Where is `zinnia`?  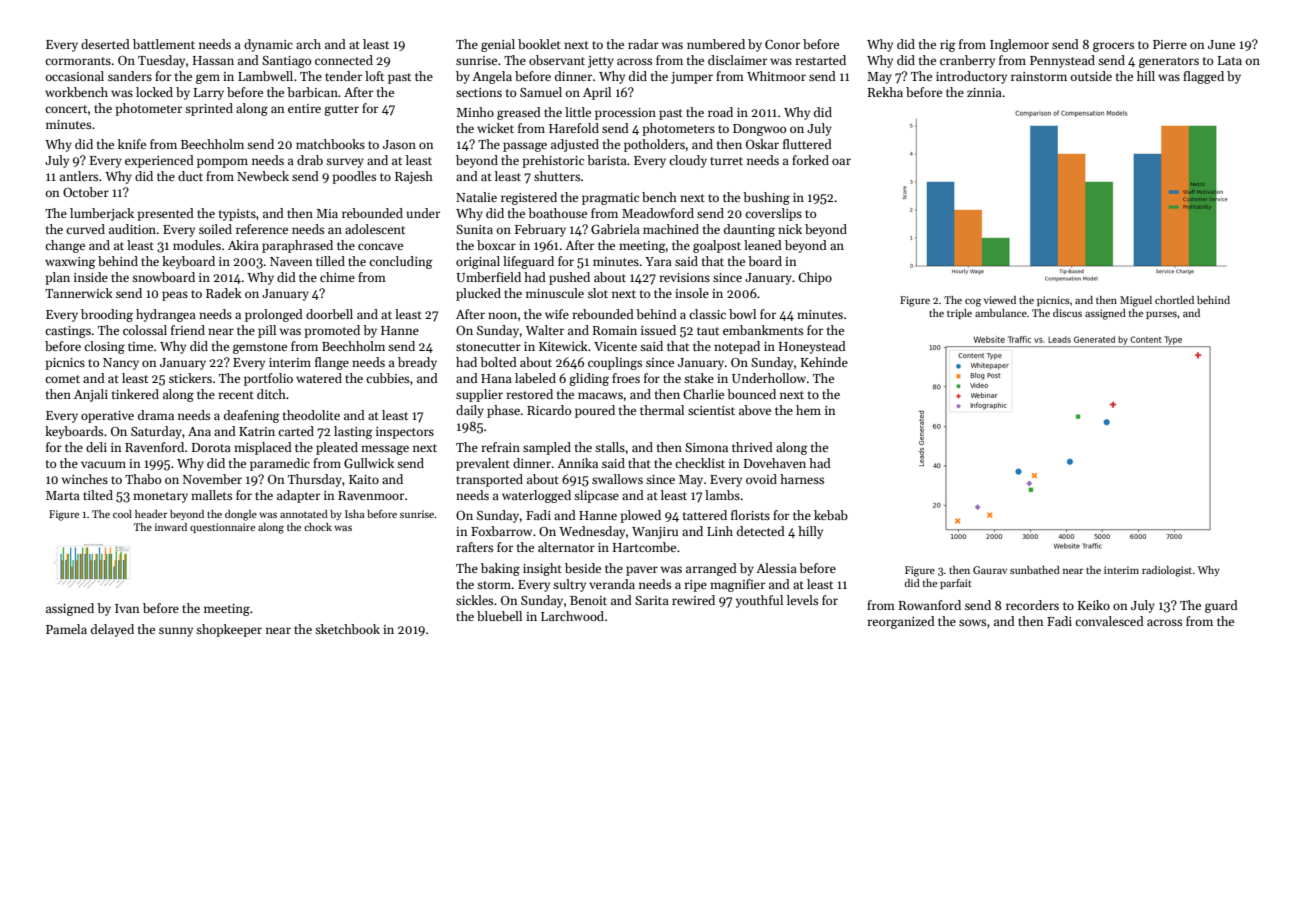
zinnia is located at coordinates (984, 92).
